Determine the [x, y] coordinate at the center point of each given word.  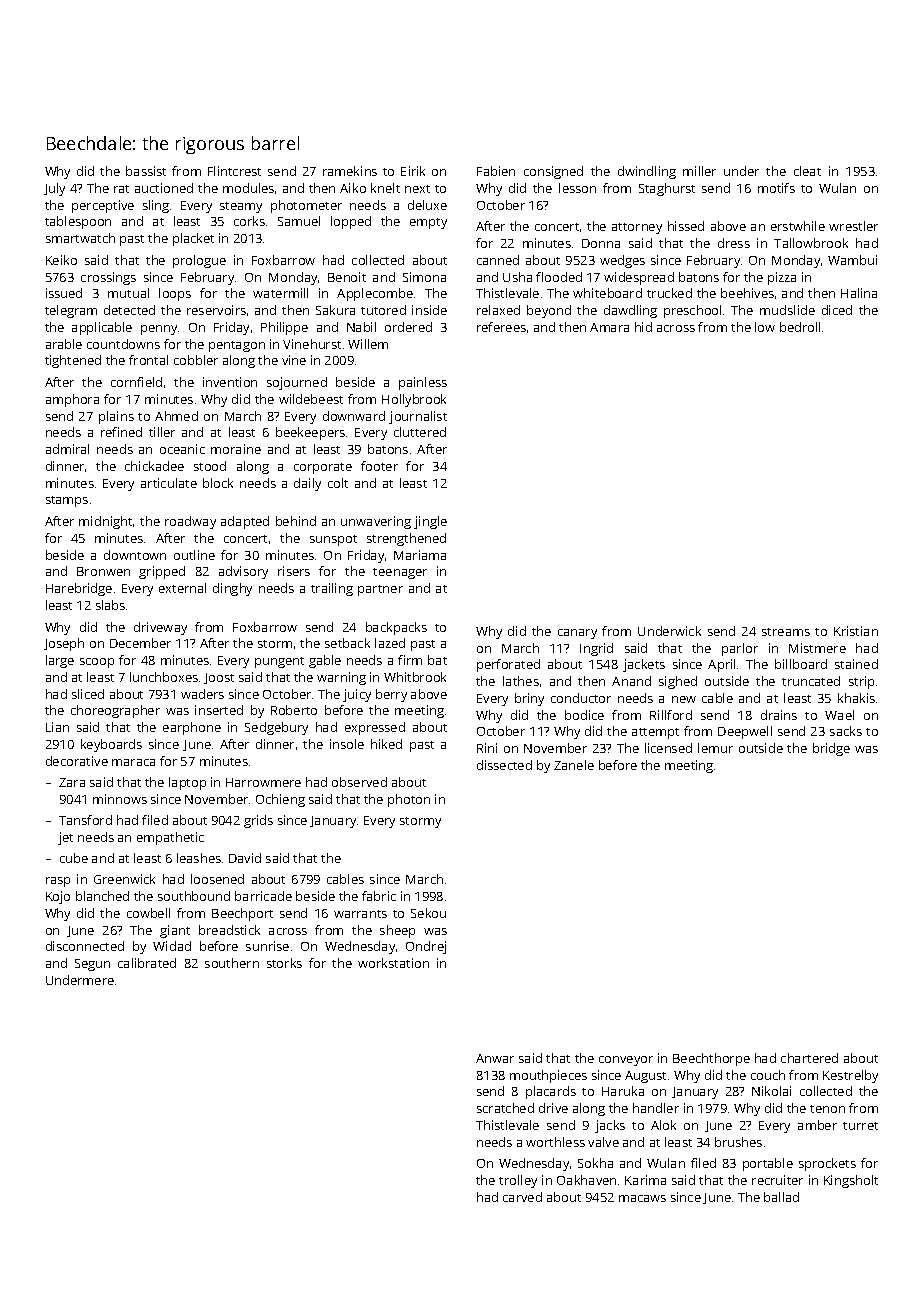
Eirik [413, 171]
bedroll [800, 327]
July [54, 189]
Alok [663, 1125]
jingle [430, 522]
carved [522, 1197]
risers [294, 571]
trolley [518, 1181]
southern [232, 963]
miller [699, 171]
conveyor [626, 1061]
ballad [781, 1197]
